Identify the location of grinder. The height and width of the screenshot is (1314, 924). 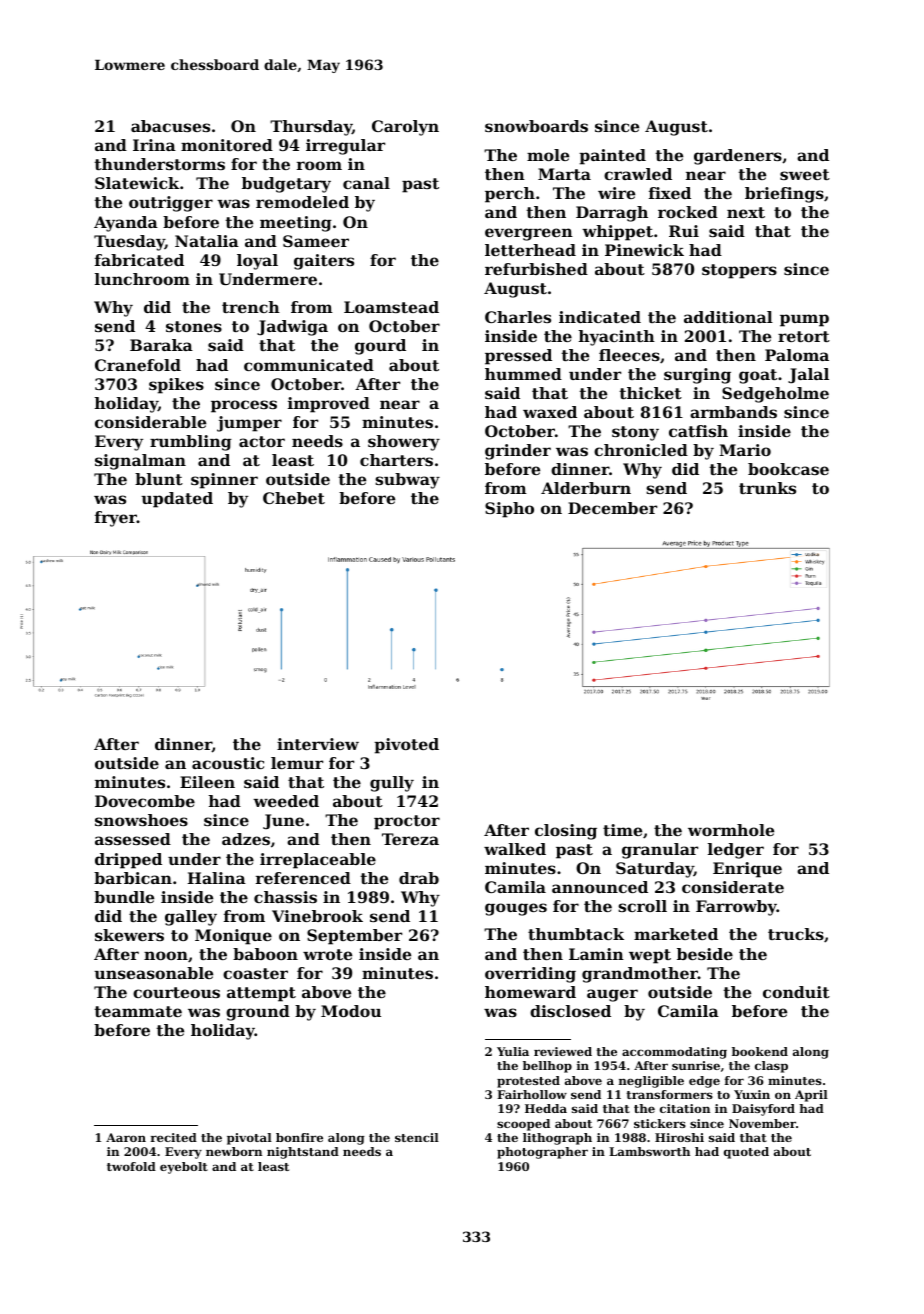
(518, 452).
